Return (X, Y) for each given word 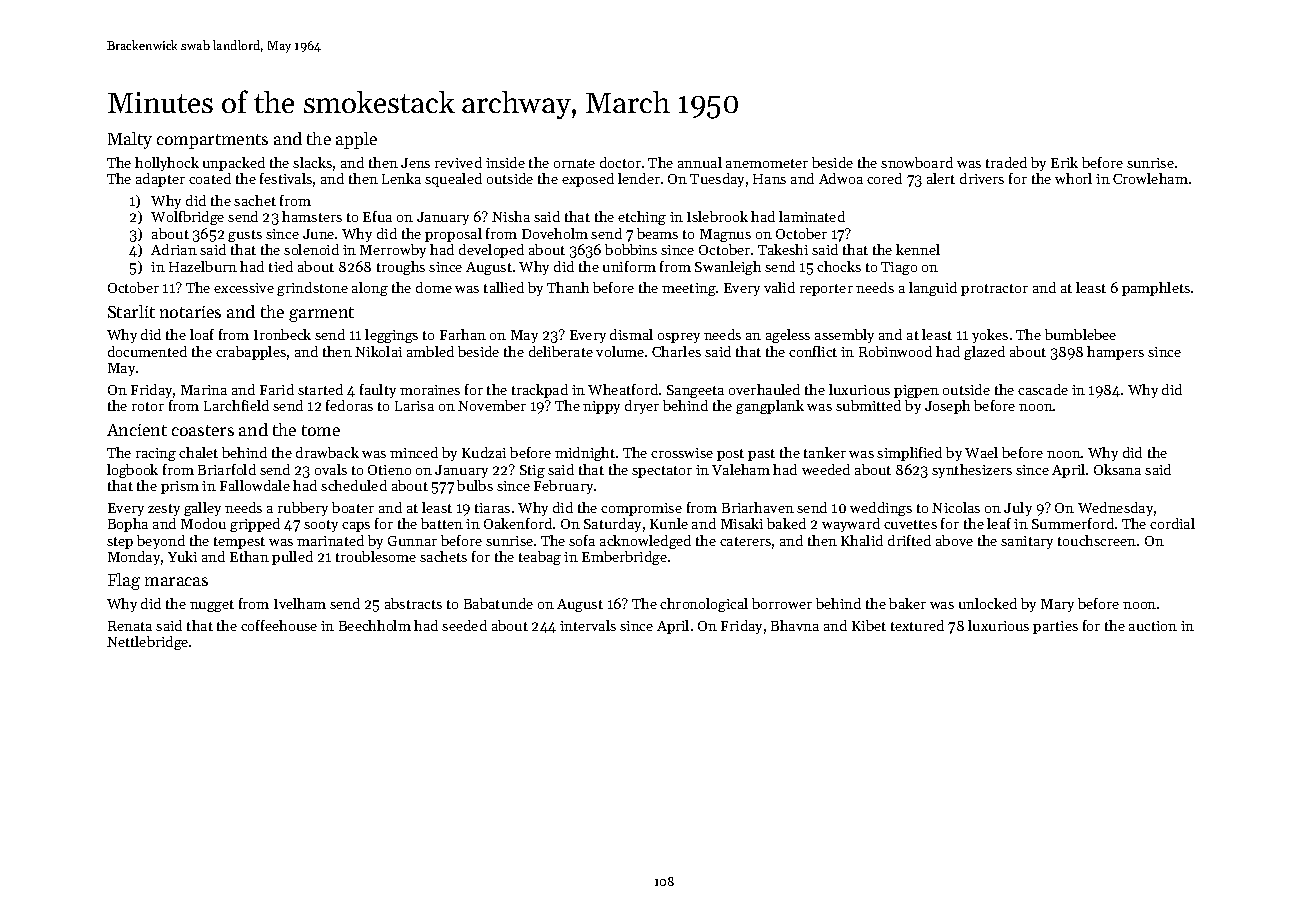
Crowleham (1150, 178)
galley (202, 509)
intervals (588, 625)
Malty (130, 140)
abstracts (413, 603)
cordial (1172, 523)
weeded (826, 469)
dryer (642, 407)
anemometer (767, 163)
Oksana (1117, 469)
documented (147, 351)
